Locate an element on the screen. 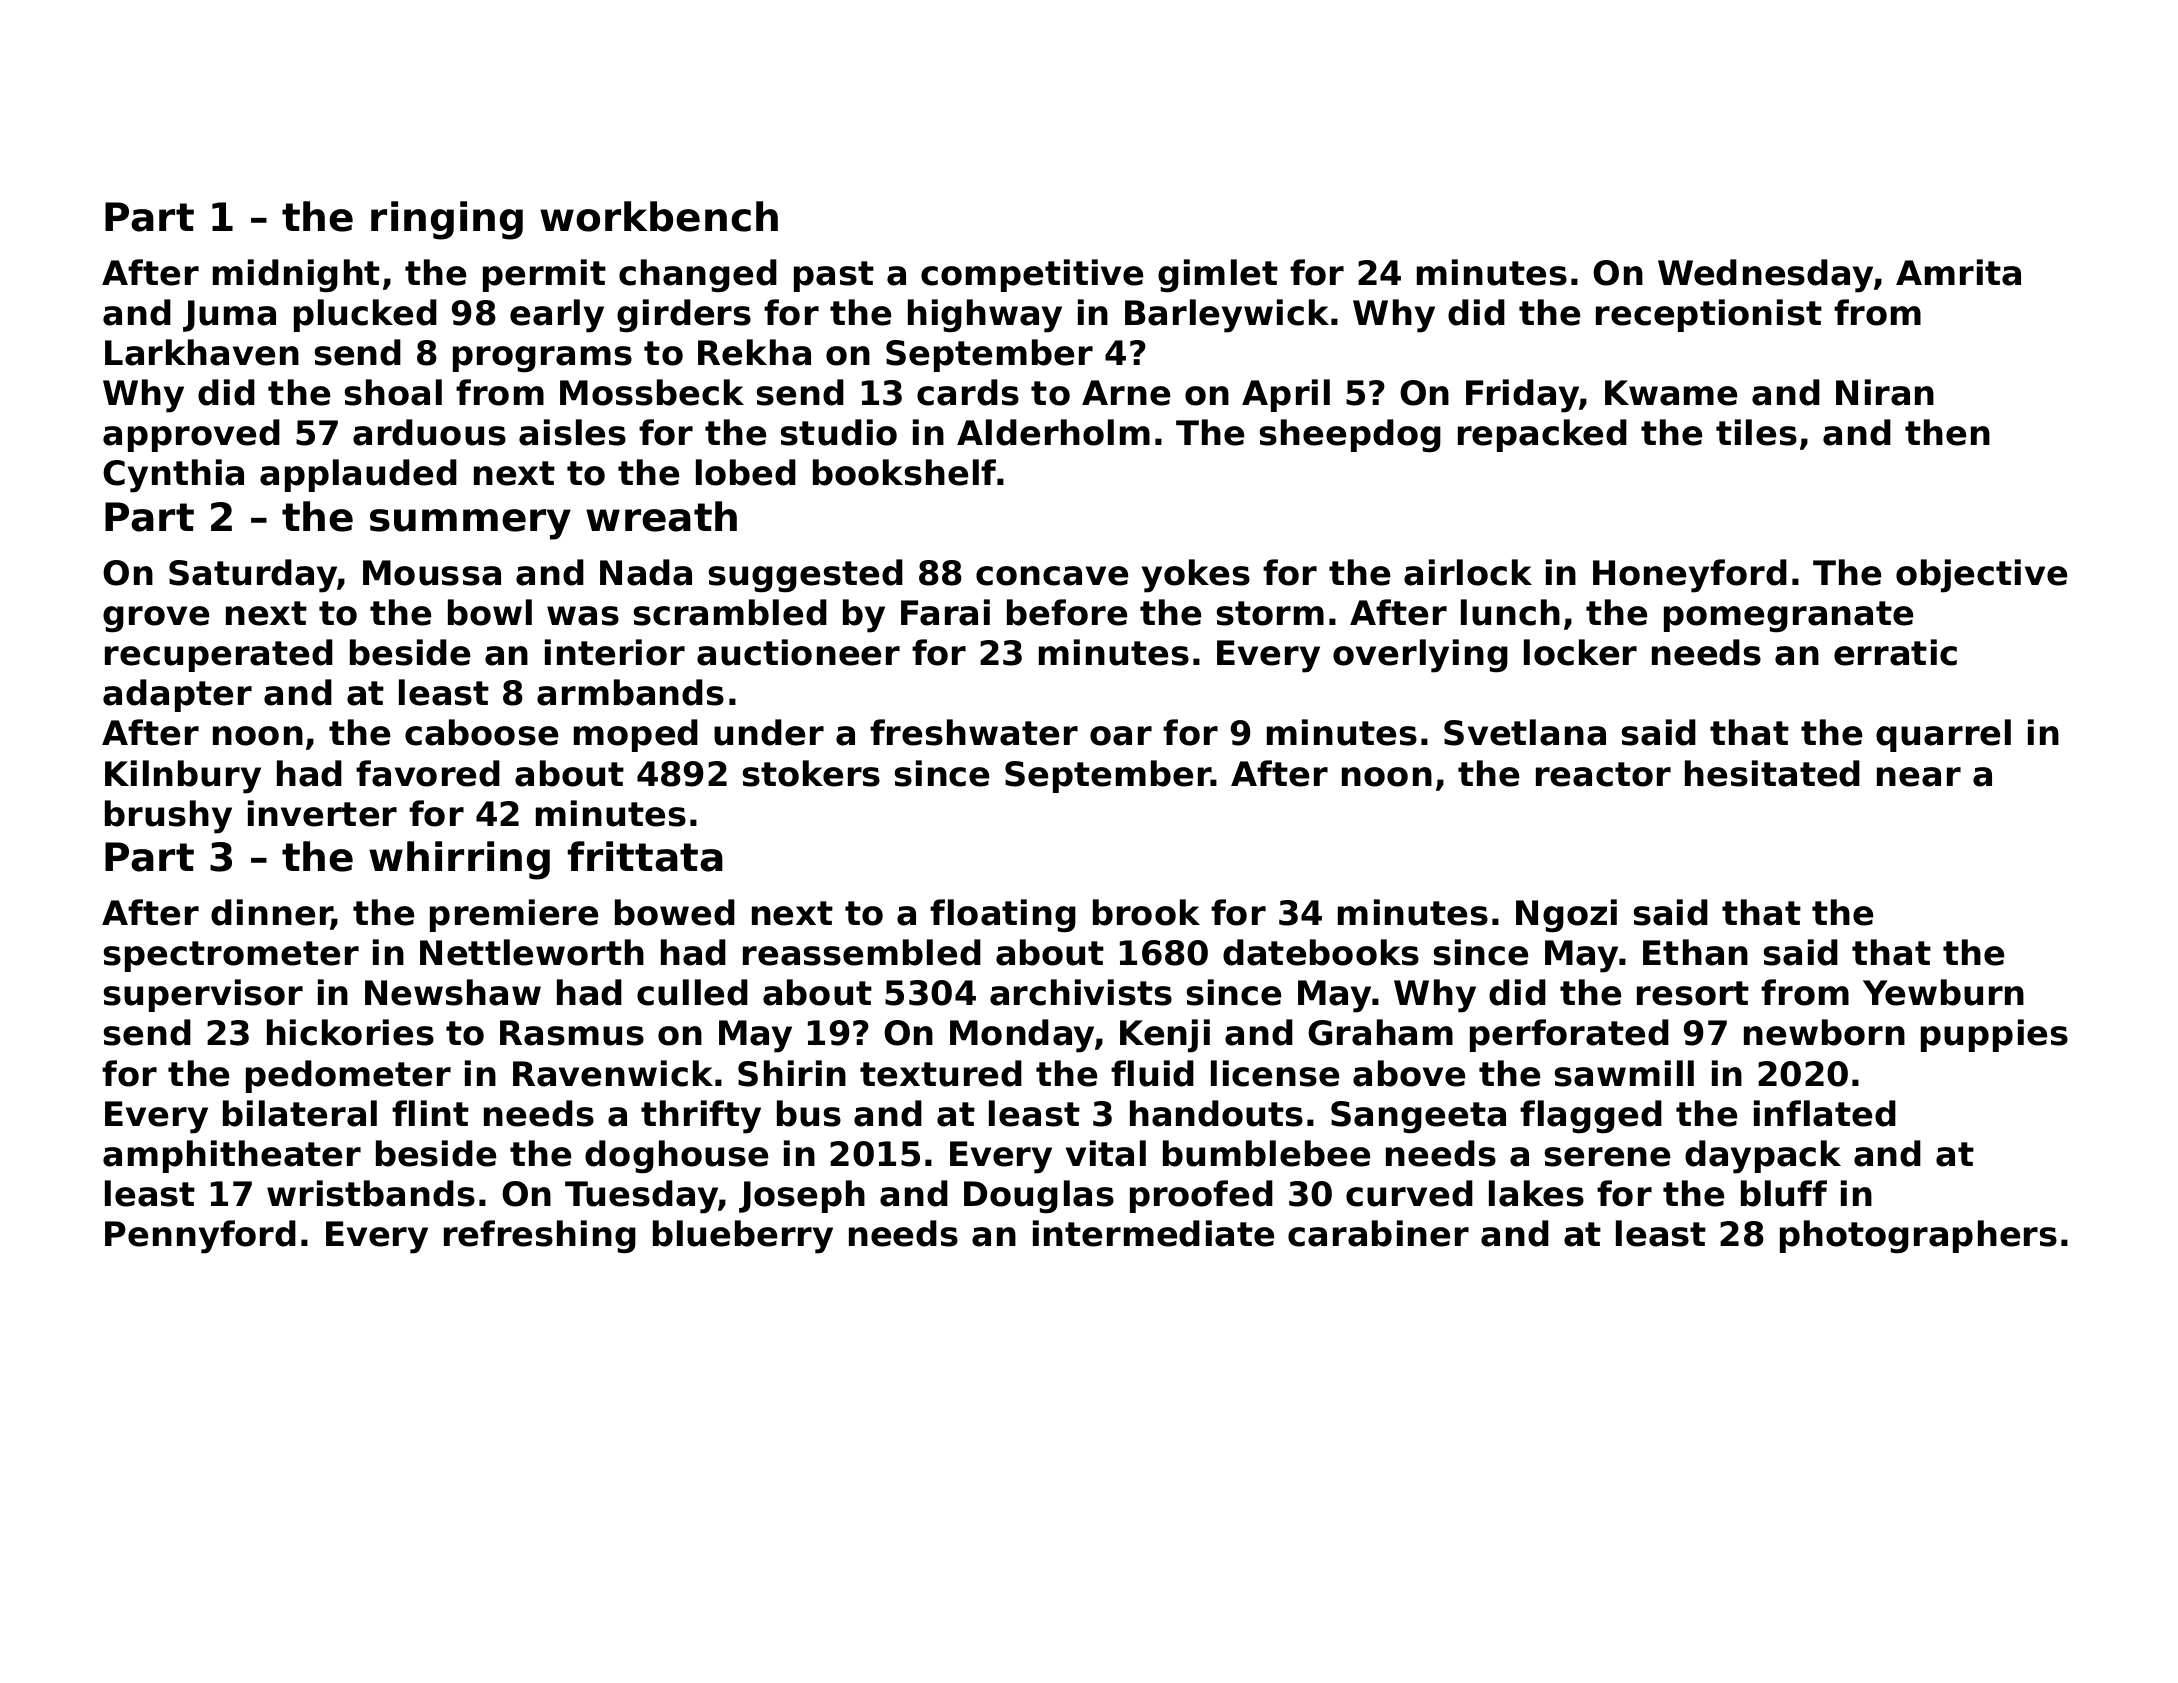 The height and width of the screenshot is (1683, 2178). Amrita is located at coordinates (1958, 272).
